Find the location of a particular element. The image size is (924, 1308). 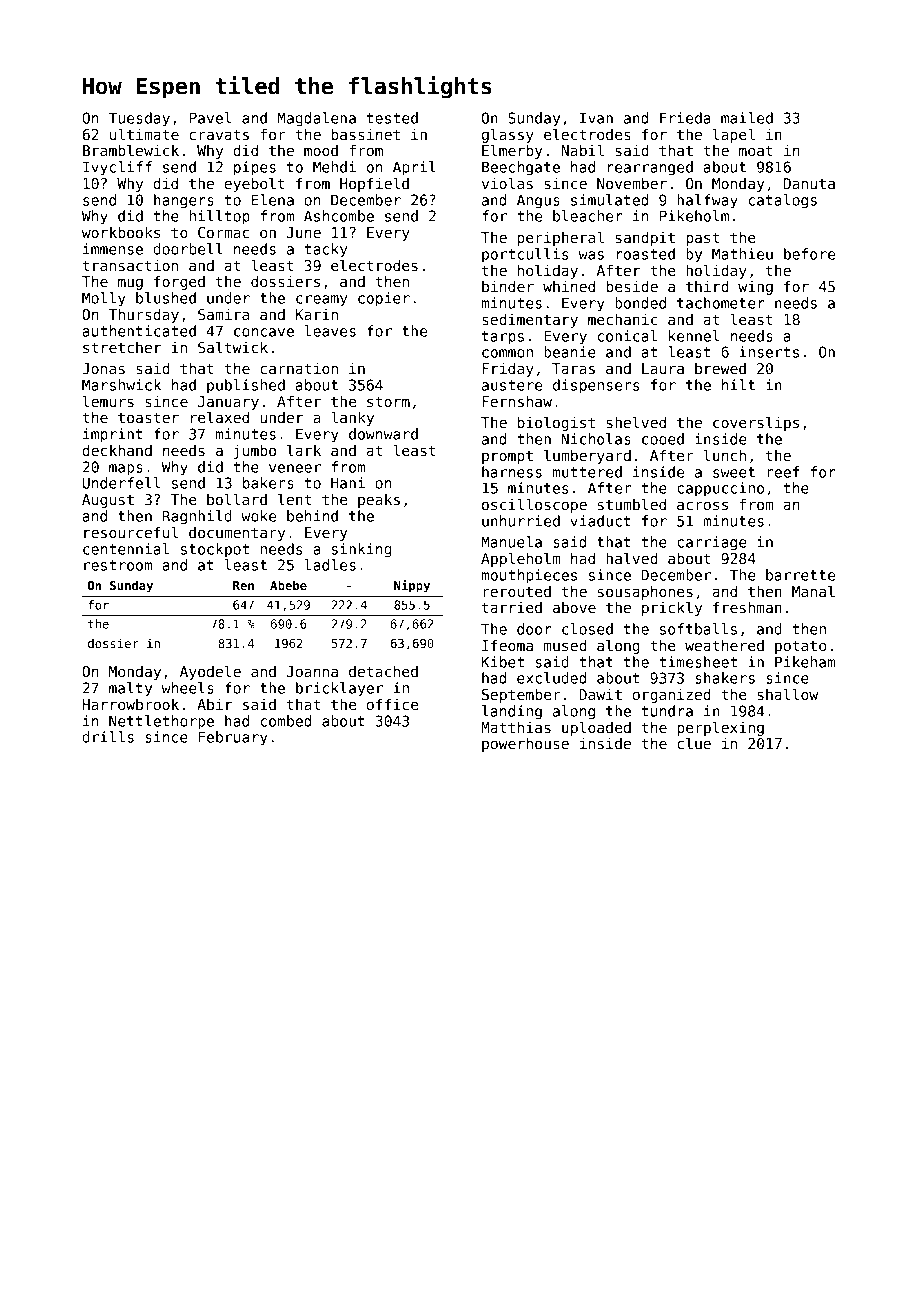

drills is located at coordinates (108, 737).
